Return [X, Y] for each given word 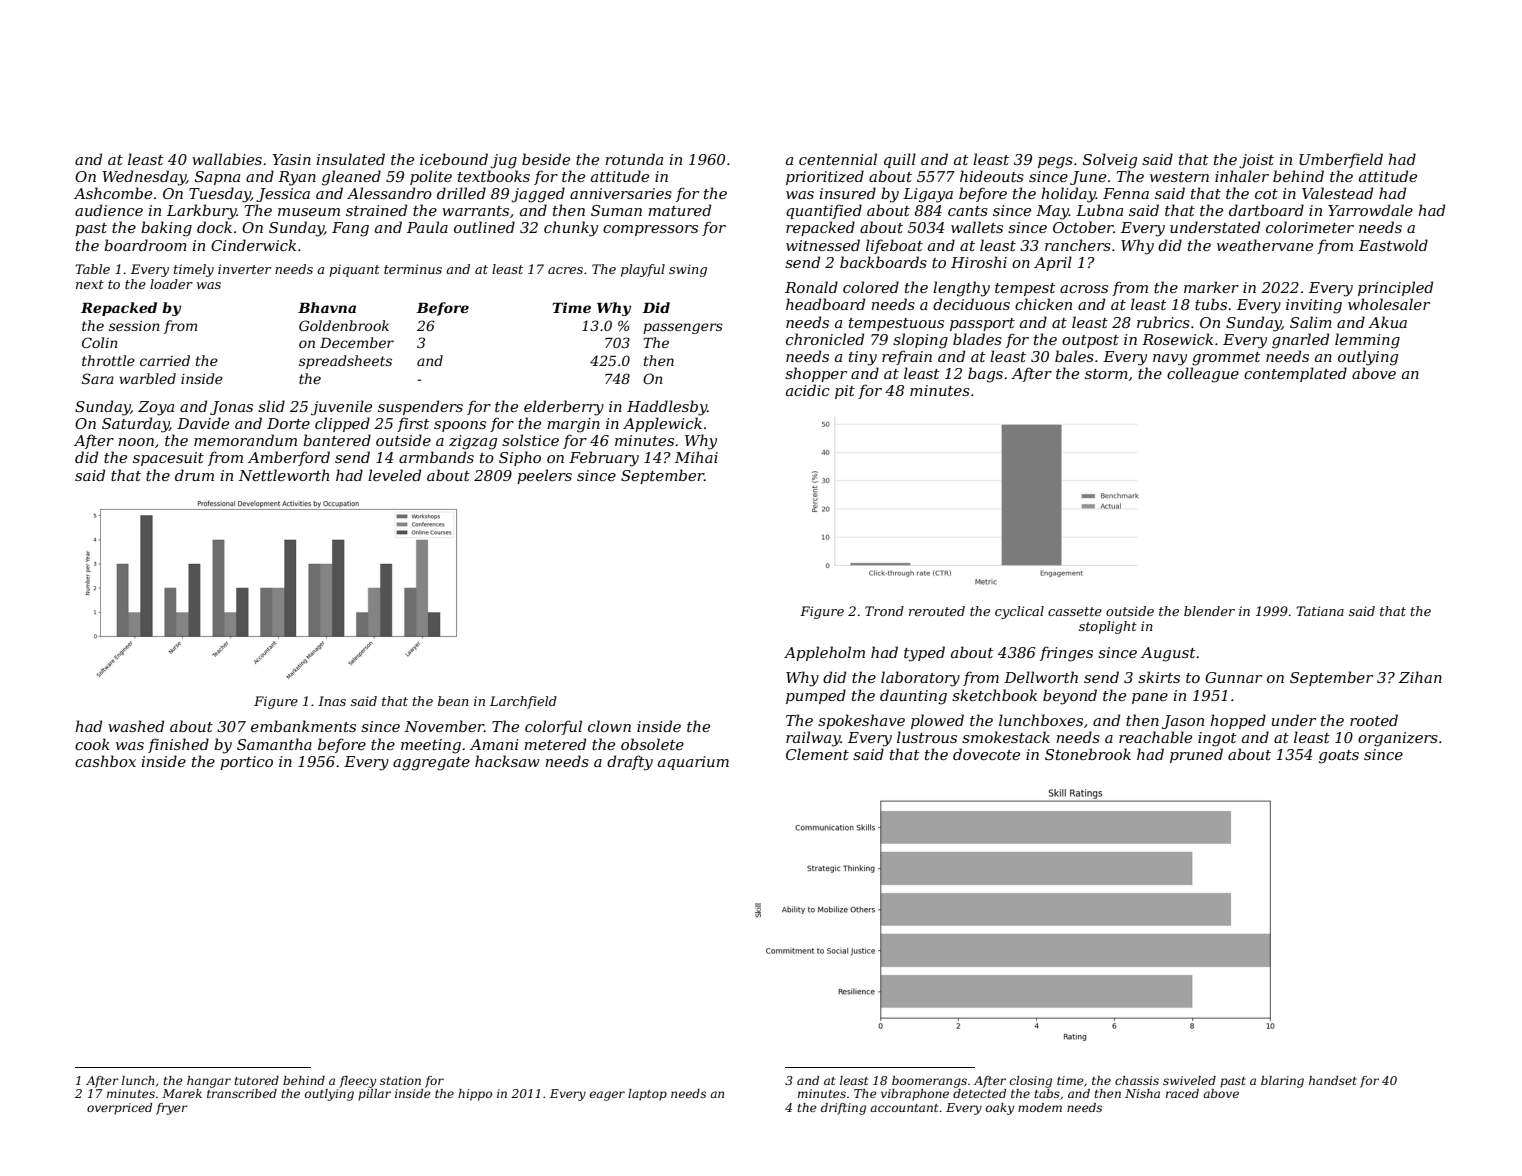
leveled [394, 475]
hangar [209, 1082]
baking [166, 229]
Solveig [1110, 161]
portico [246, 763]
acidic [808, 390]
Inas [332, 701]
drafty [630, 763]
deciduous [971, 304]
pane [1150, 698]
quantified [824, 211]
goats [1339, 757]
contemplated [1295, 374]
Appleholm [824, 653]
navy [1170, 360]
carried [165, 360]
